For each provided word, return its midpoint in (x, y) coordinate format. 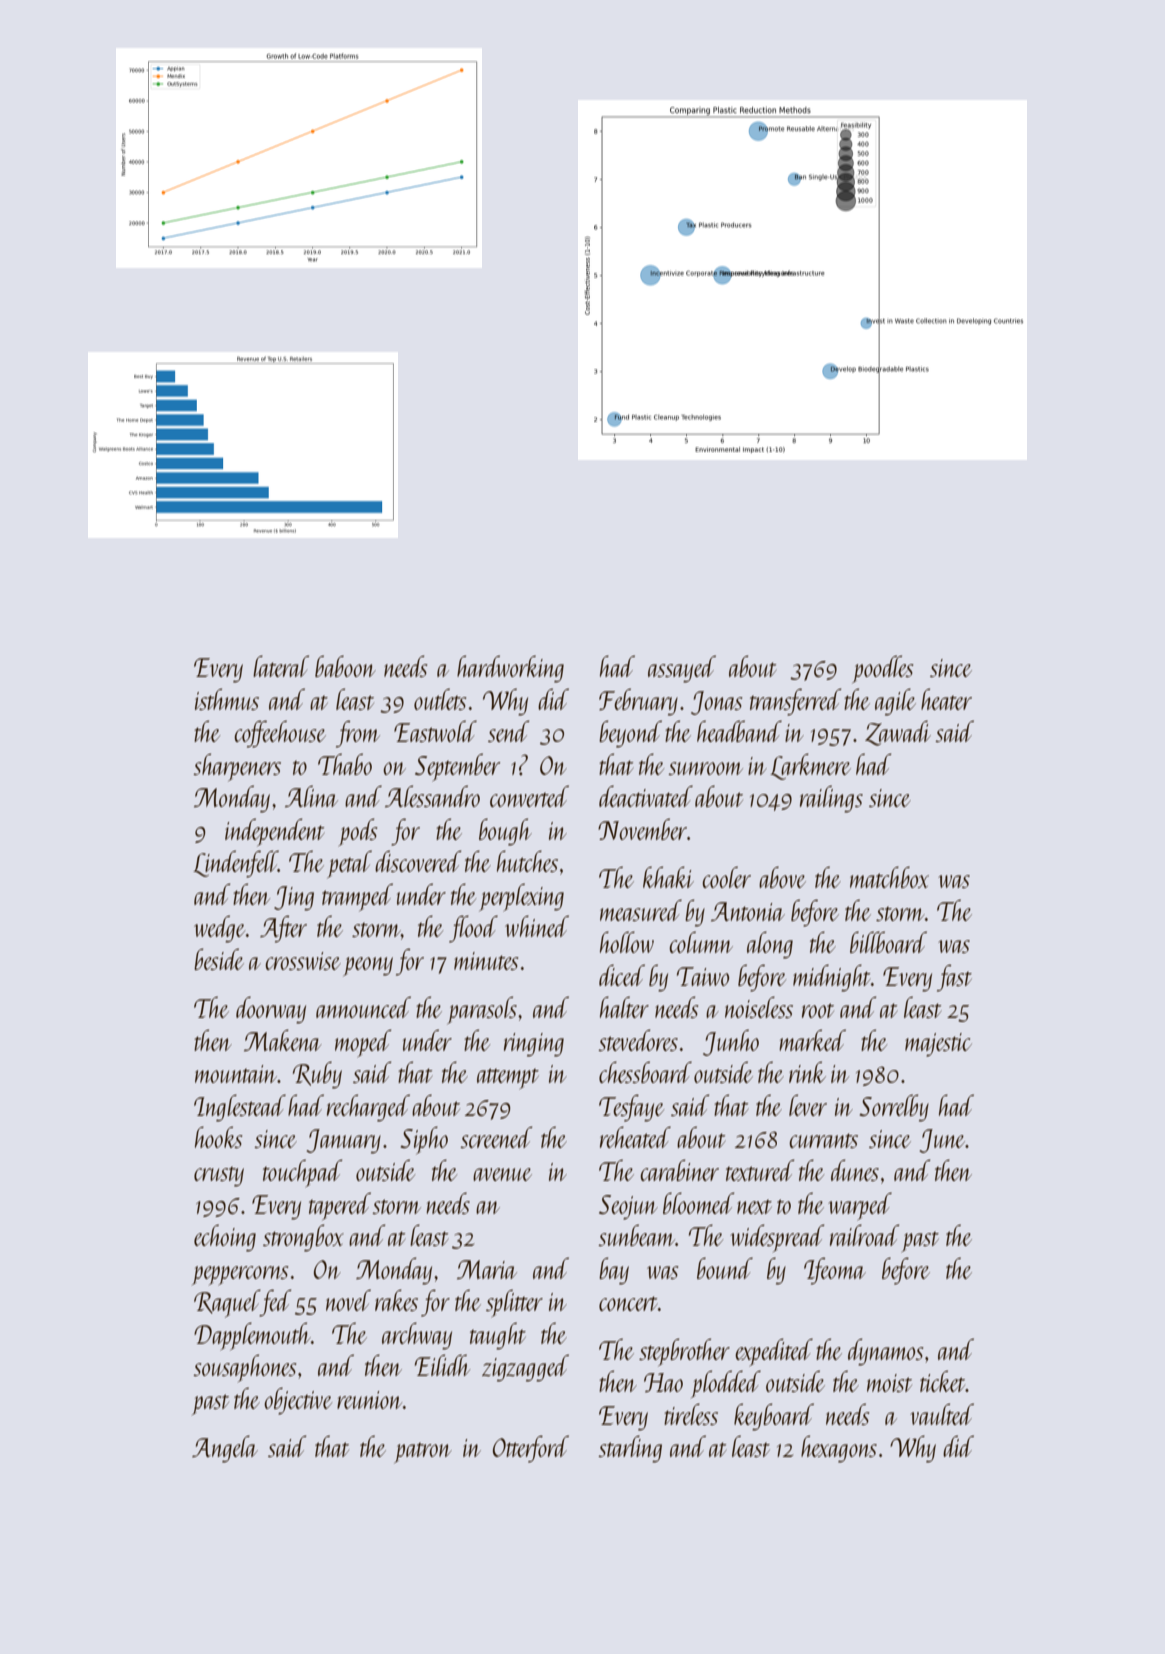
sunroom (705, 768)
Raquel (227, 1303)
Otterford (531, 1449)
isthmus (227, 699)
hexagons (839, 1449)
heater (946, 699)
